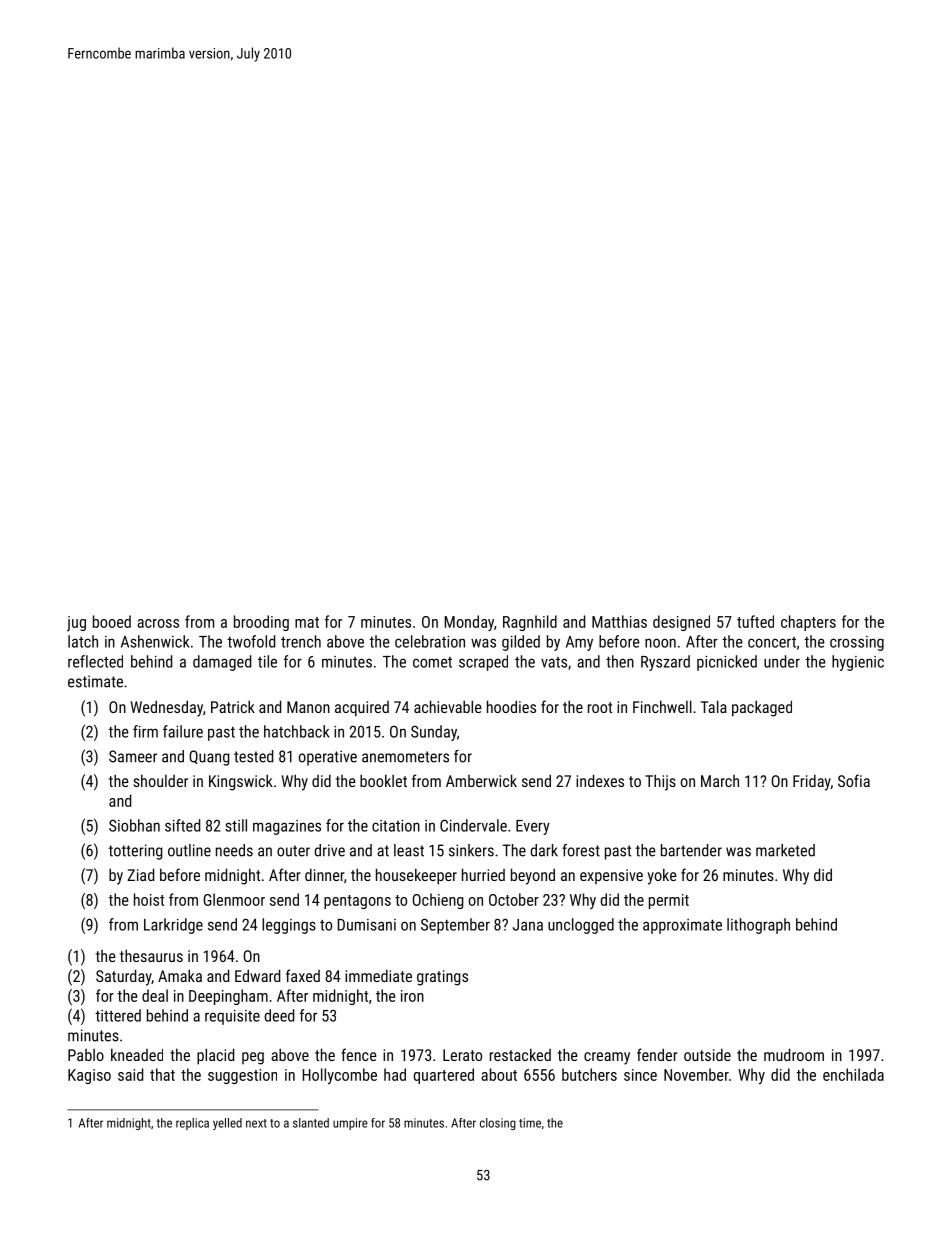 The width and height of the page is (952, 1233). I want to click on marketed, so click(785, 850).
